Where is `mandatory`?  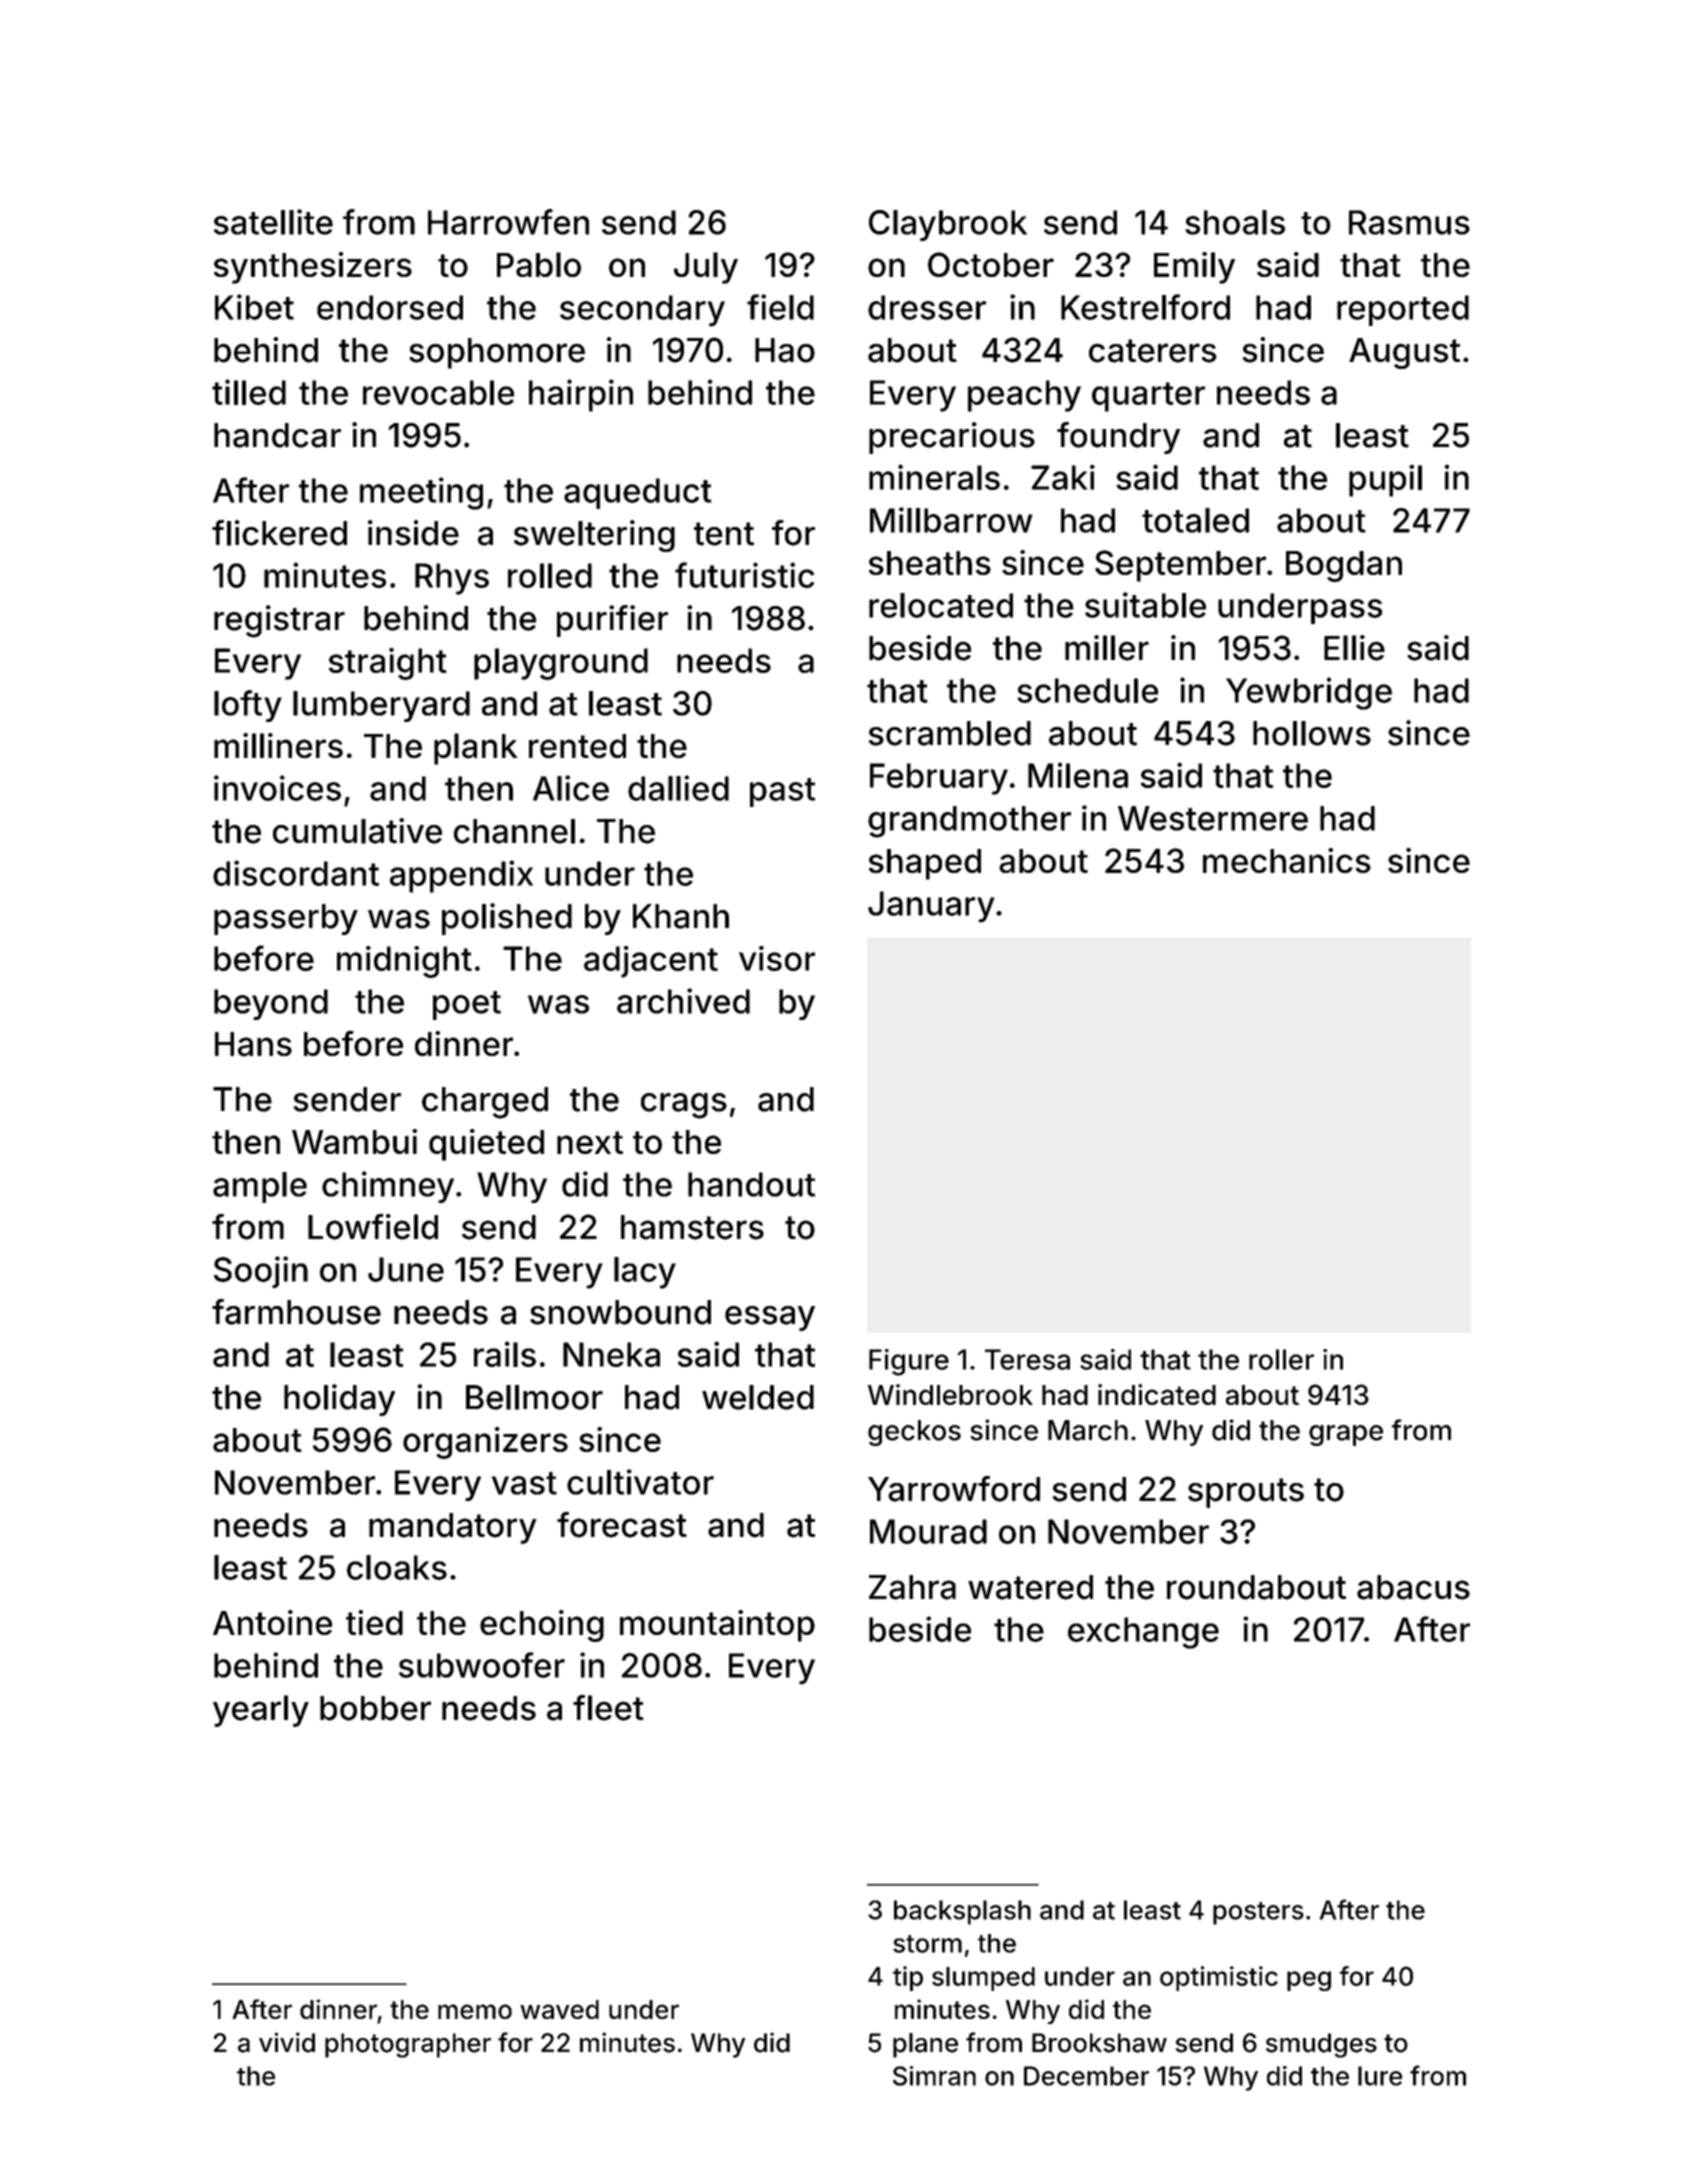
mandatory is located at coordinates (453, 1528).
